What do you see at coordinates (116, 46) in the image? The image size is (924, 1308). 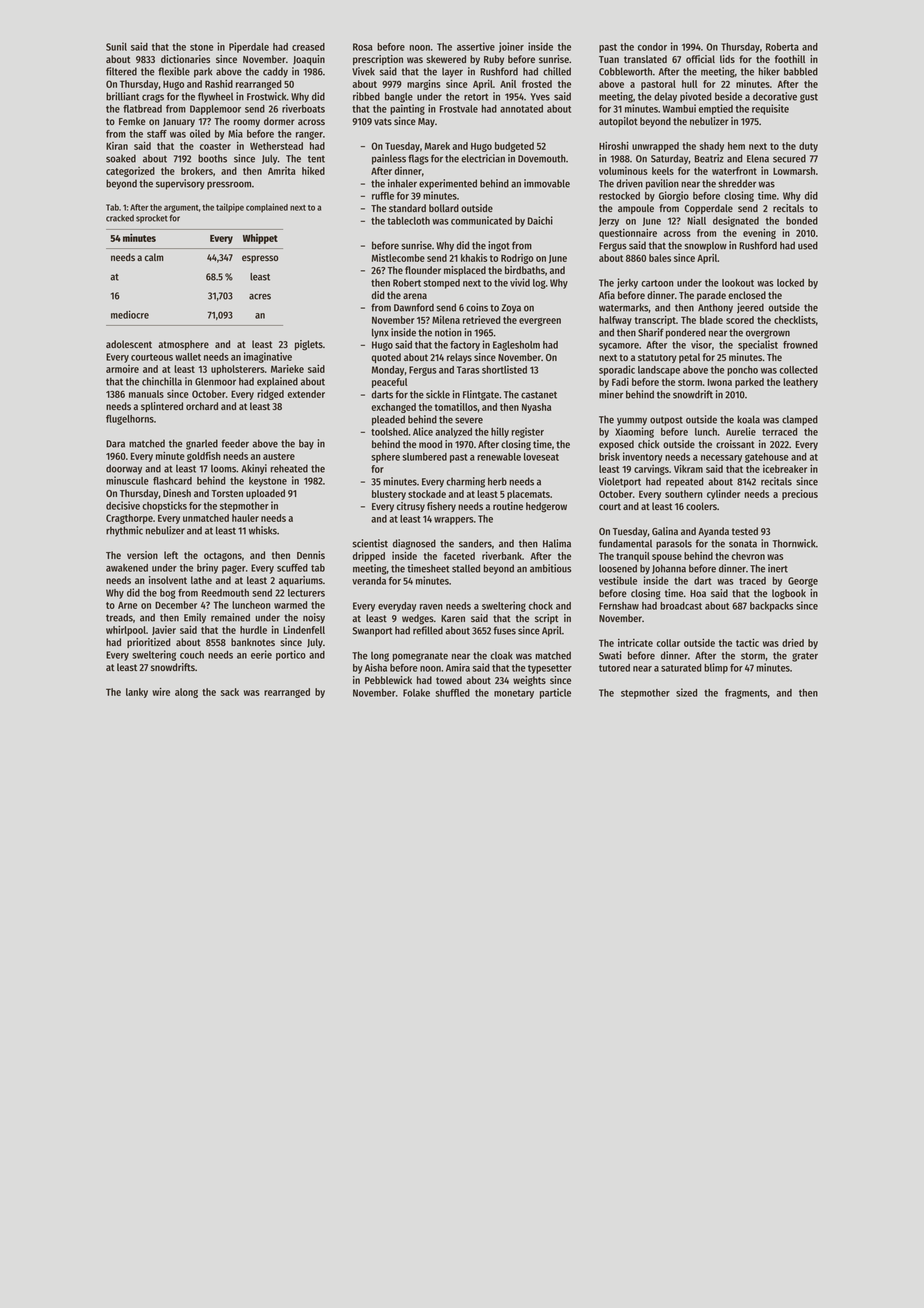 I see `Sunil` at bounding box center [116, 46].
